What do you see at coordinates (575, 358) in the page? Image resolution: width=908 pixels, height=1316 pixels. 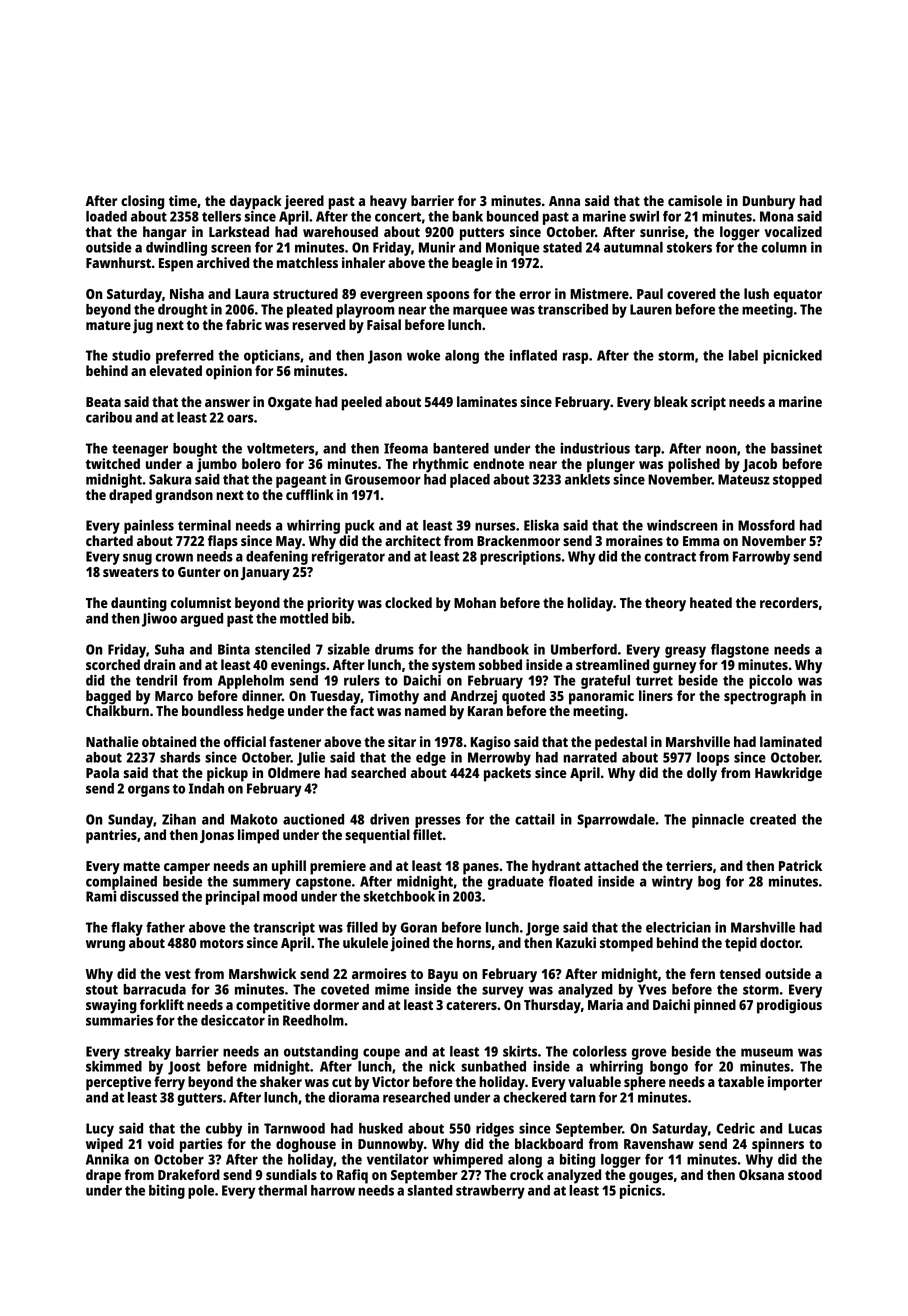 I see `rasp` at bounding box center [575, 358].
